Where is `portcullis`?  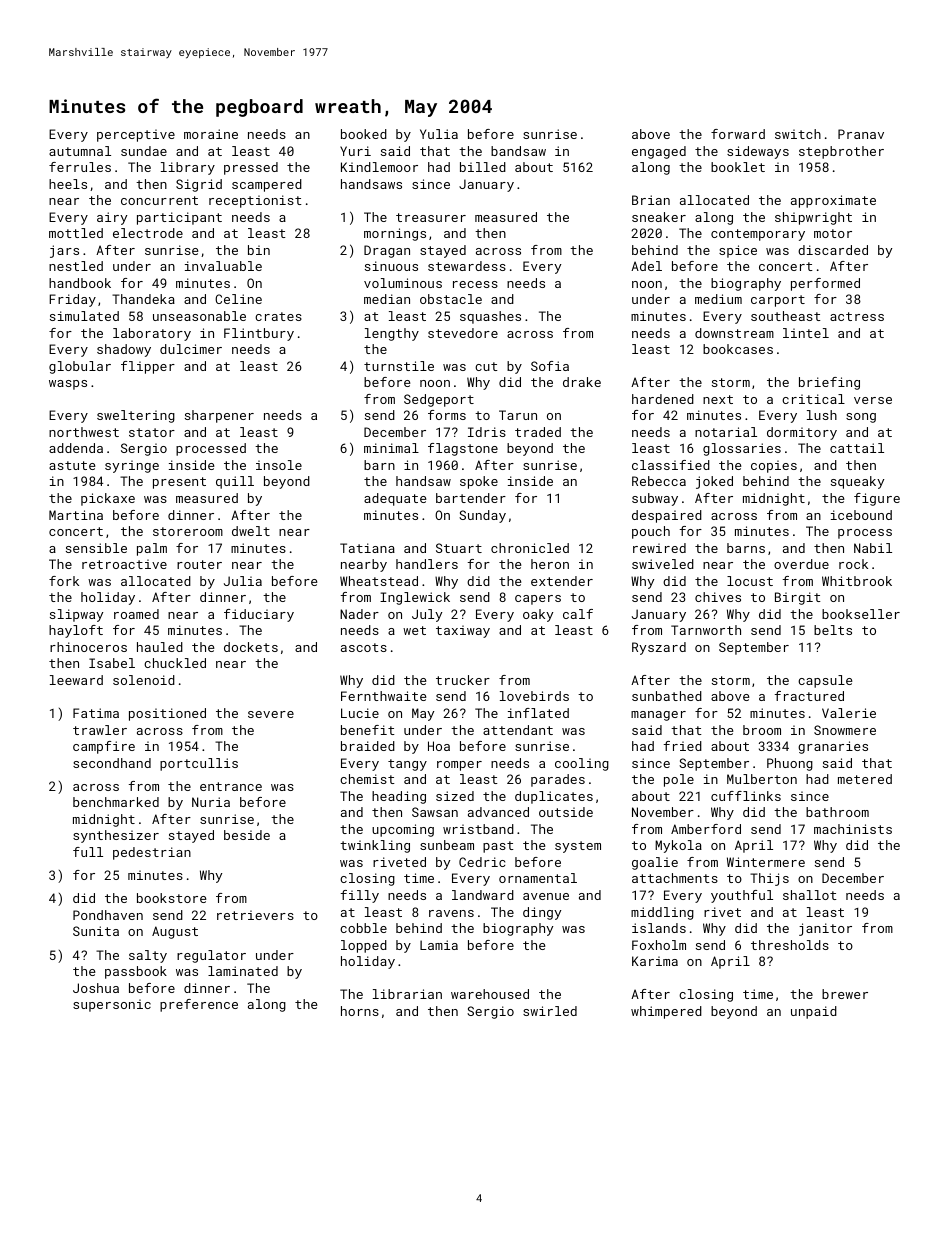 portcullis is located at coordinates (199, 764).
